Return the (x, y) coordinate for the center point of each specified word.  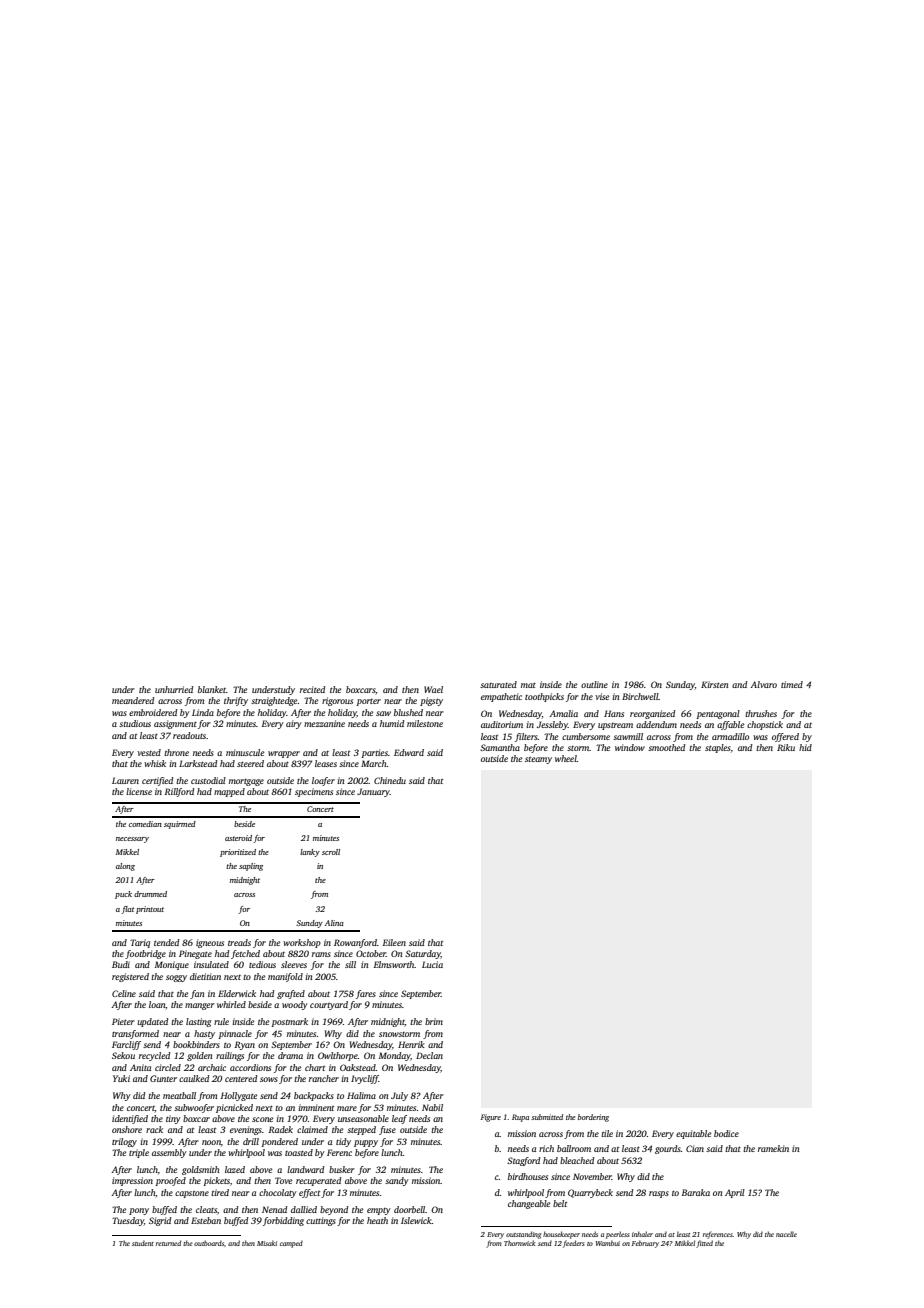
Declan (429, 1055)
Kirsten (714, 684)
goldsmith (200, 1170)
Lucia (432, 964)
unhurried (174, 689)
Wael (433, 689)
